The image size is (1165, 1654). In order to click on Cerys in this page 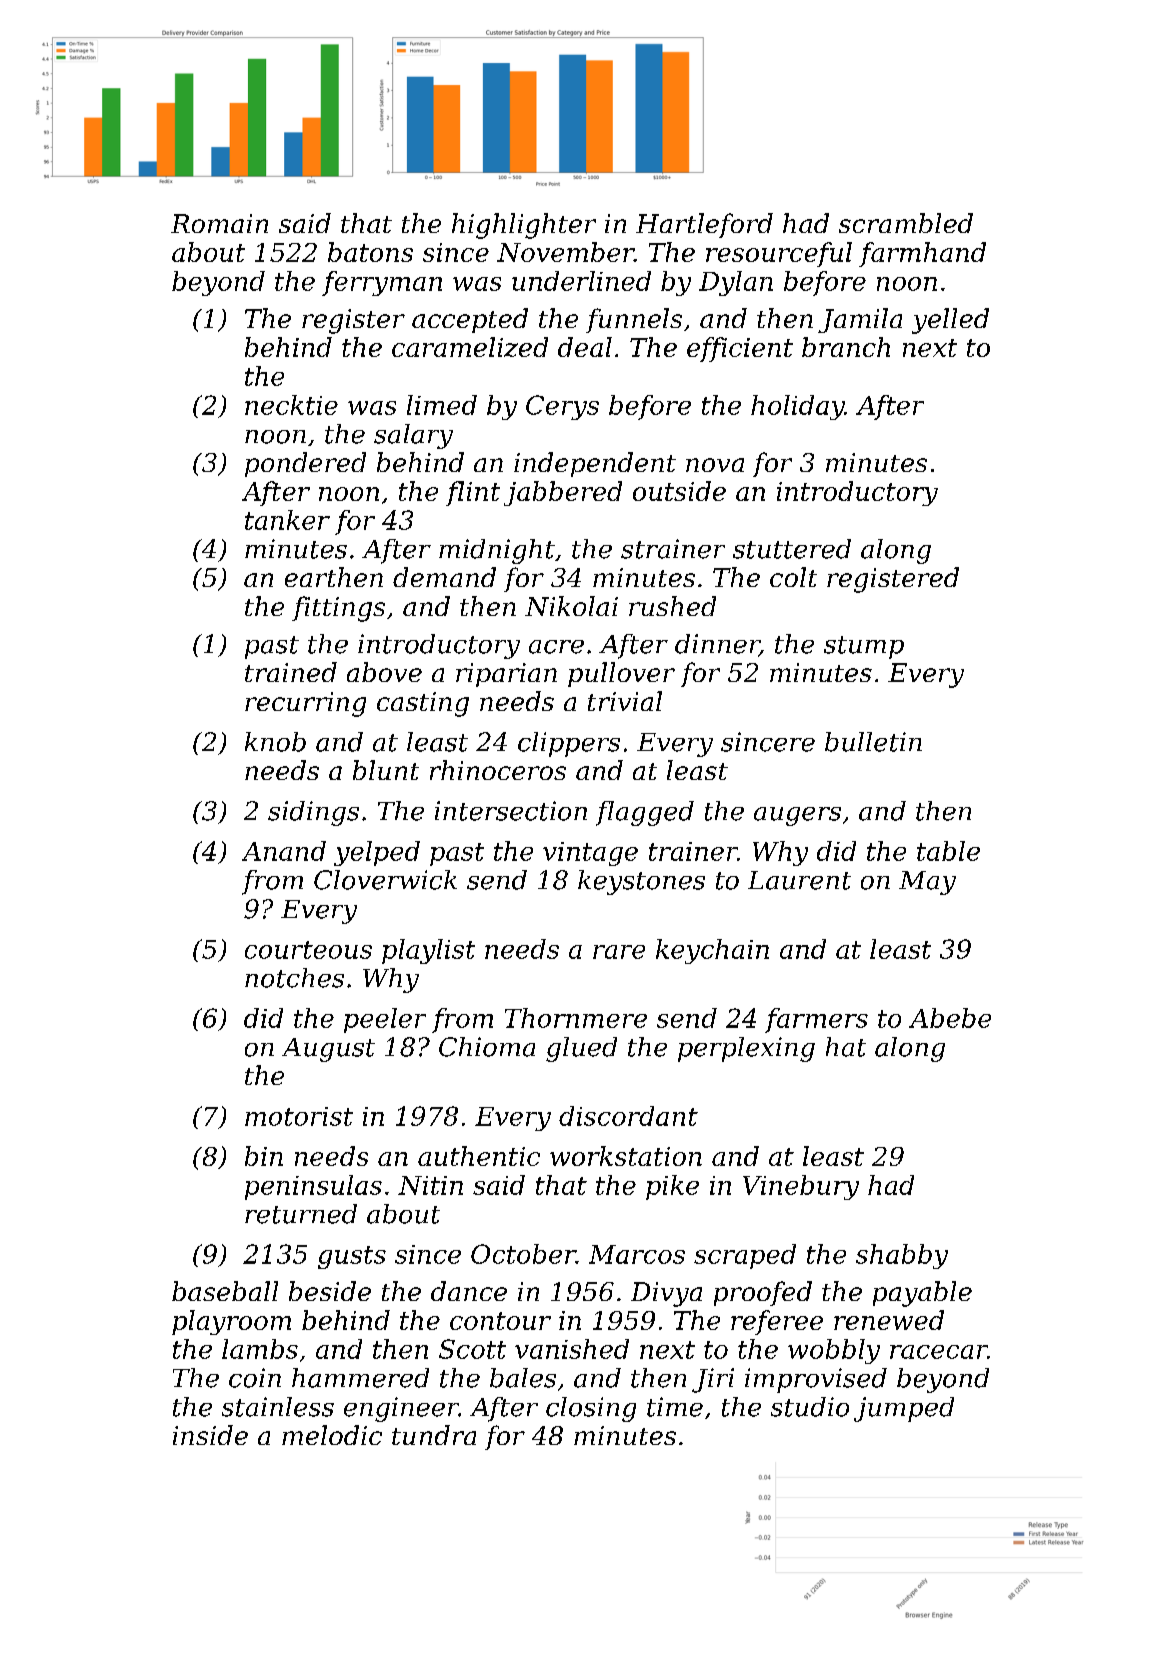, I will do `click(562, 407)`.
